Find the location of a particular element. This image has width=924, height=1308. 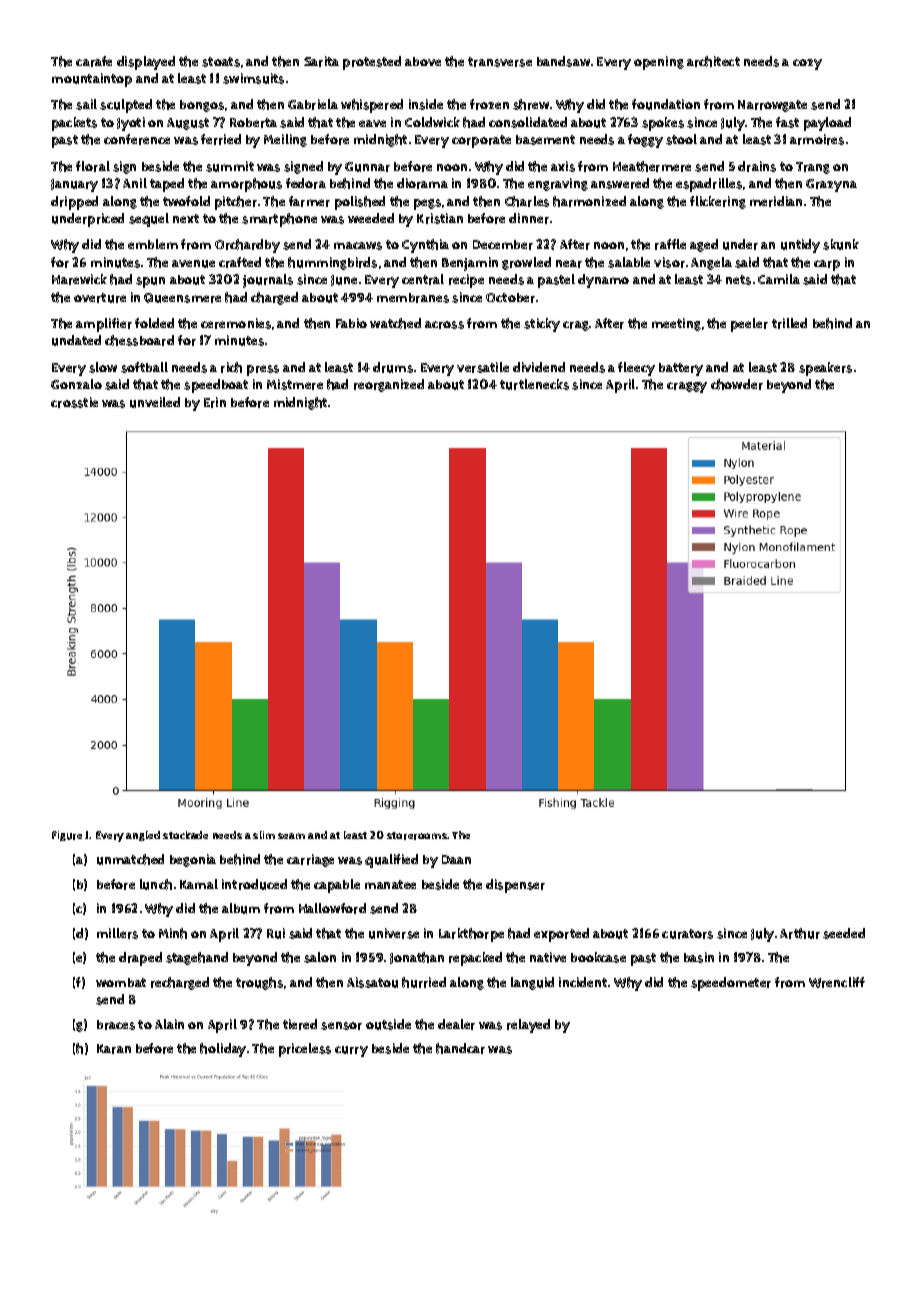

payload is located at coordinates (827, 124).
